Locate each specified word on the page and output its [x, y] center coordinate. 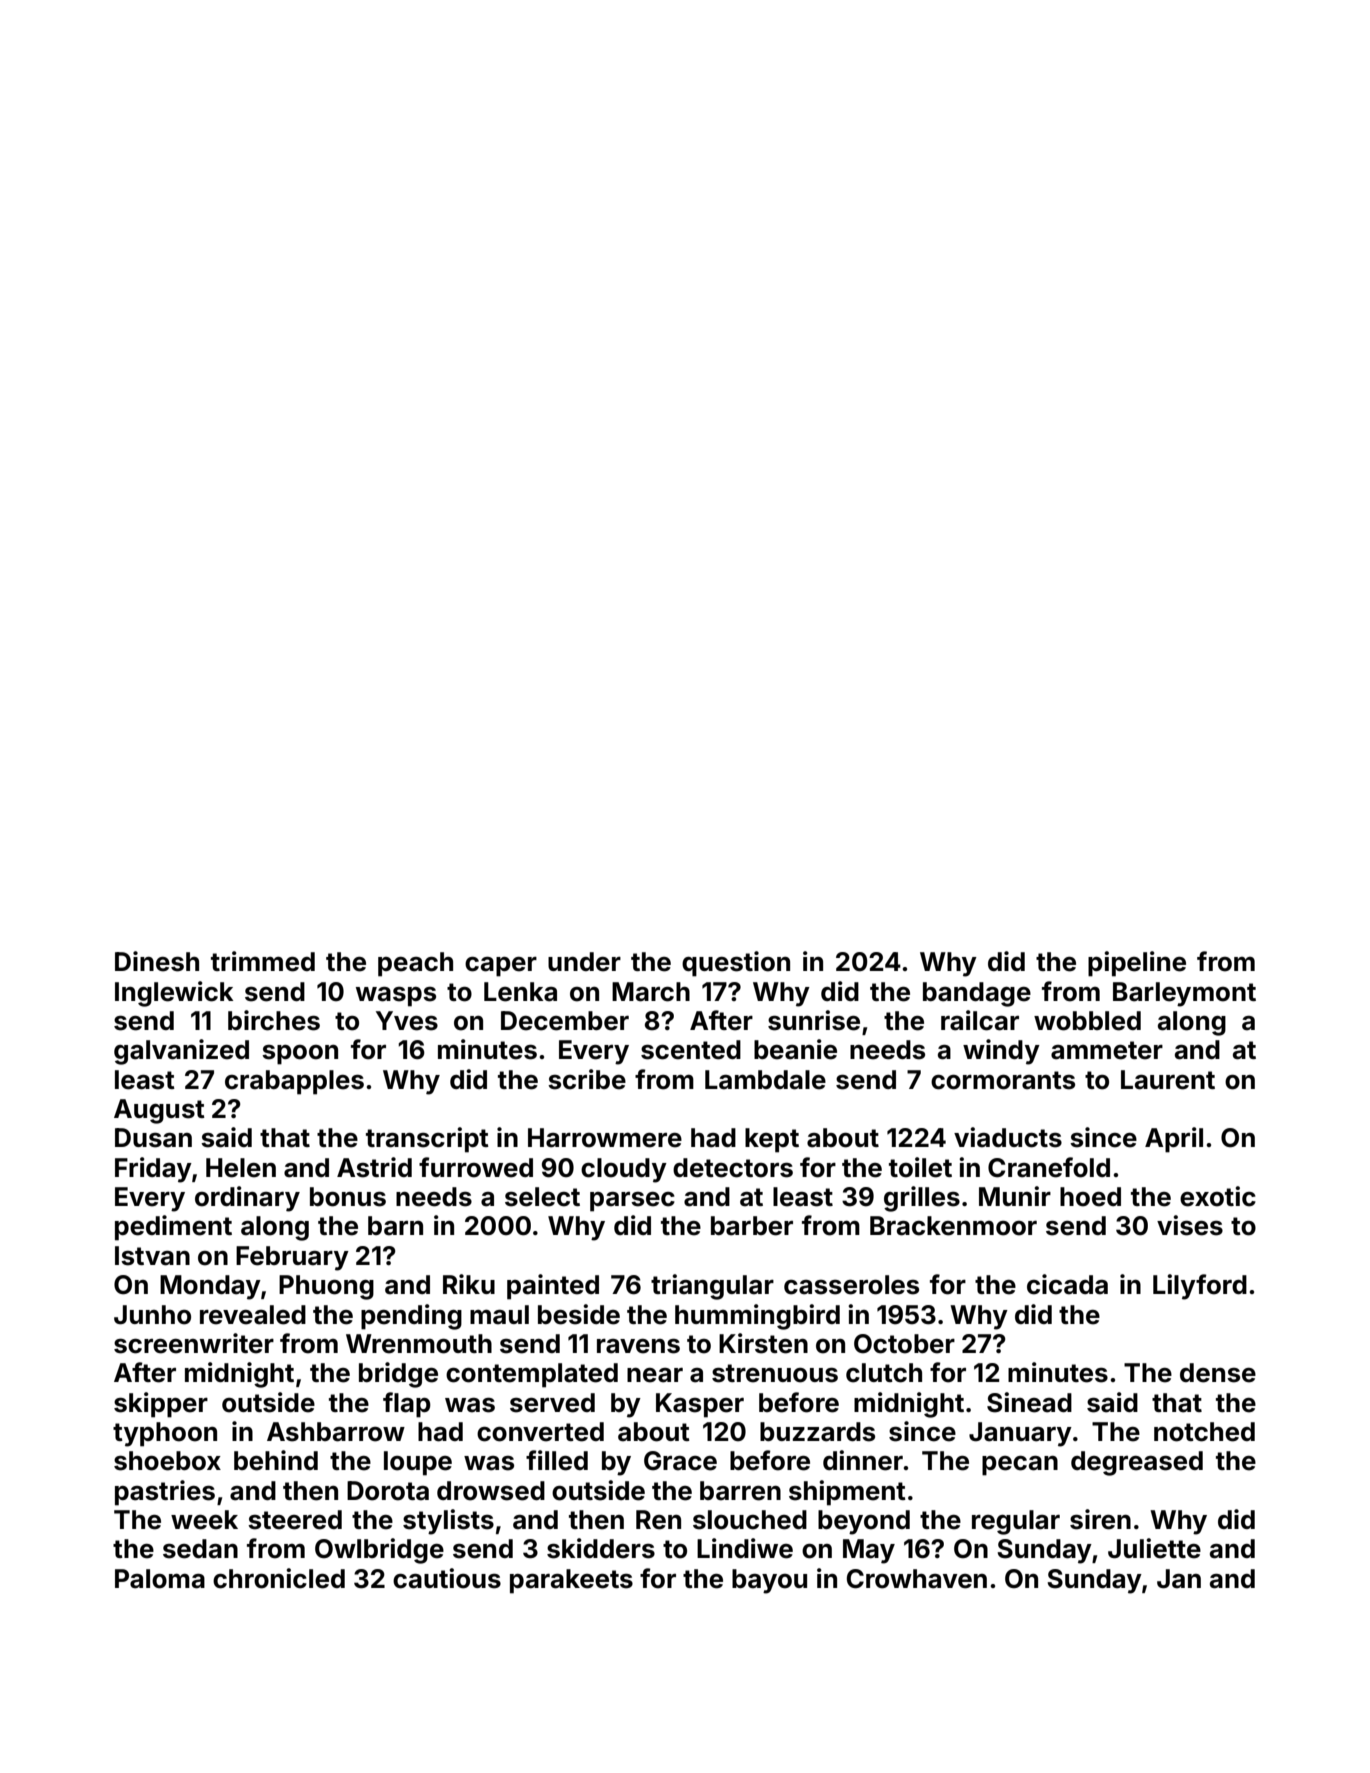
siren [1100, 1519]
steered [295, 1520]
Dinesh [157, 961]
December [565, 1021]
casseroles [851, 1285]
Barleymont [1184, 994]
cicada [1067, 1284]
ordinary [247, 1199]
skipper [161, 1405]
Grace [680, 1461]
